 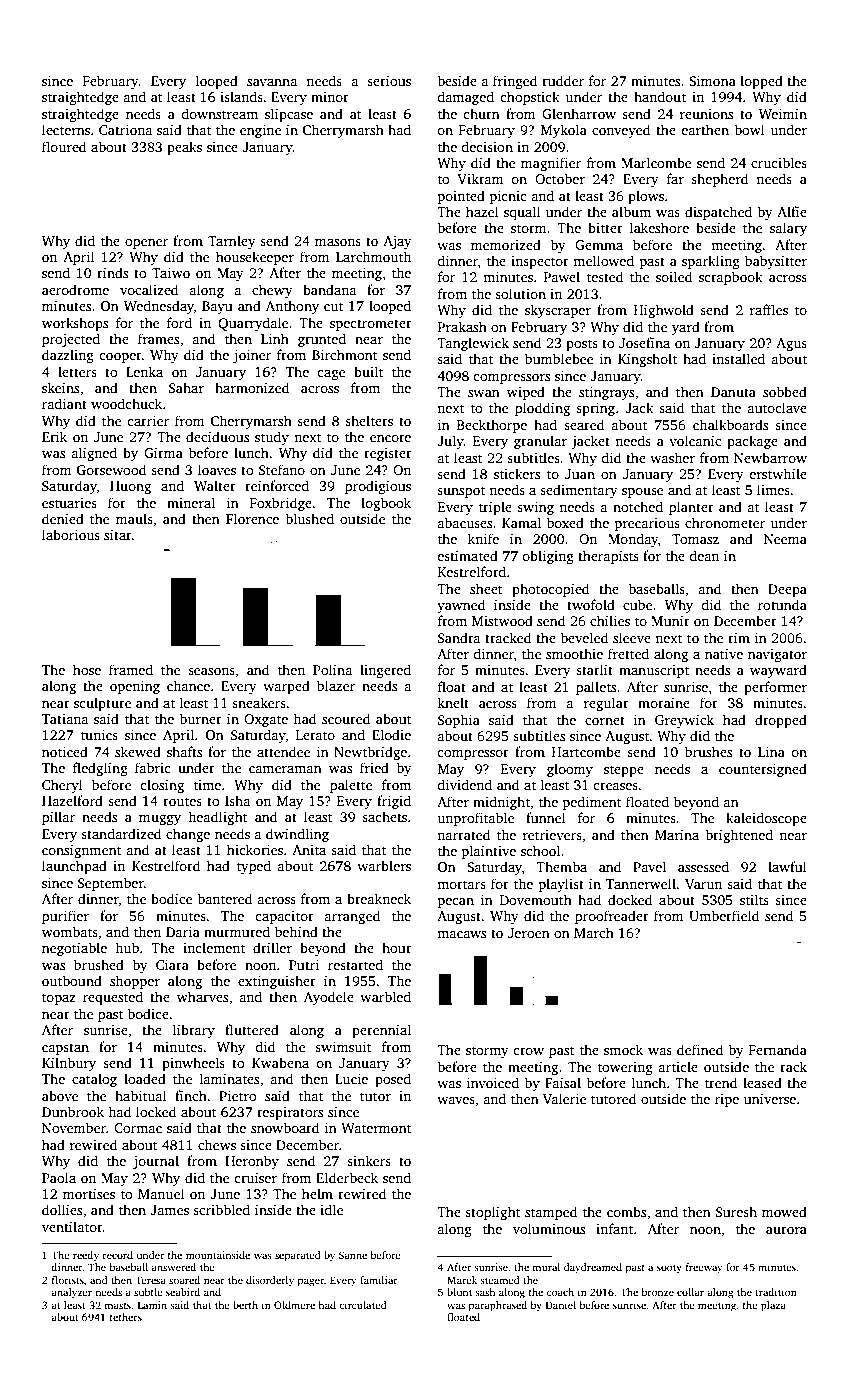 What do you see at coordinates (255, 258) in the document?
I see `housekeeper` at bounding box center [255, 258].
